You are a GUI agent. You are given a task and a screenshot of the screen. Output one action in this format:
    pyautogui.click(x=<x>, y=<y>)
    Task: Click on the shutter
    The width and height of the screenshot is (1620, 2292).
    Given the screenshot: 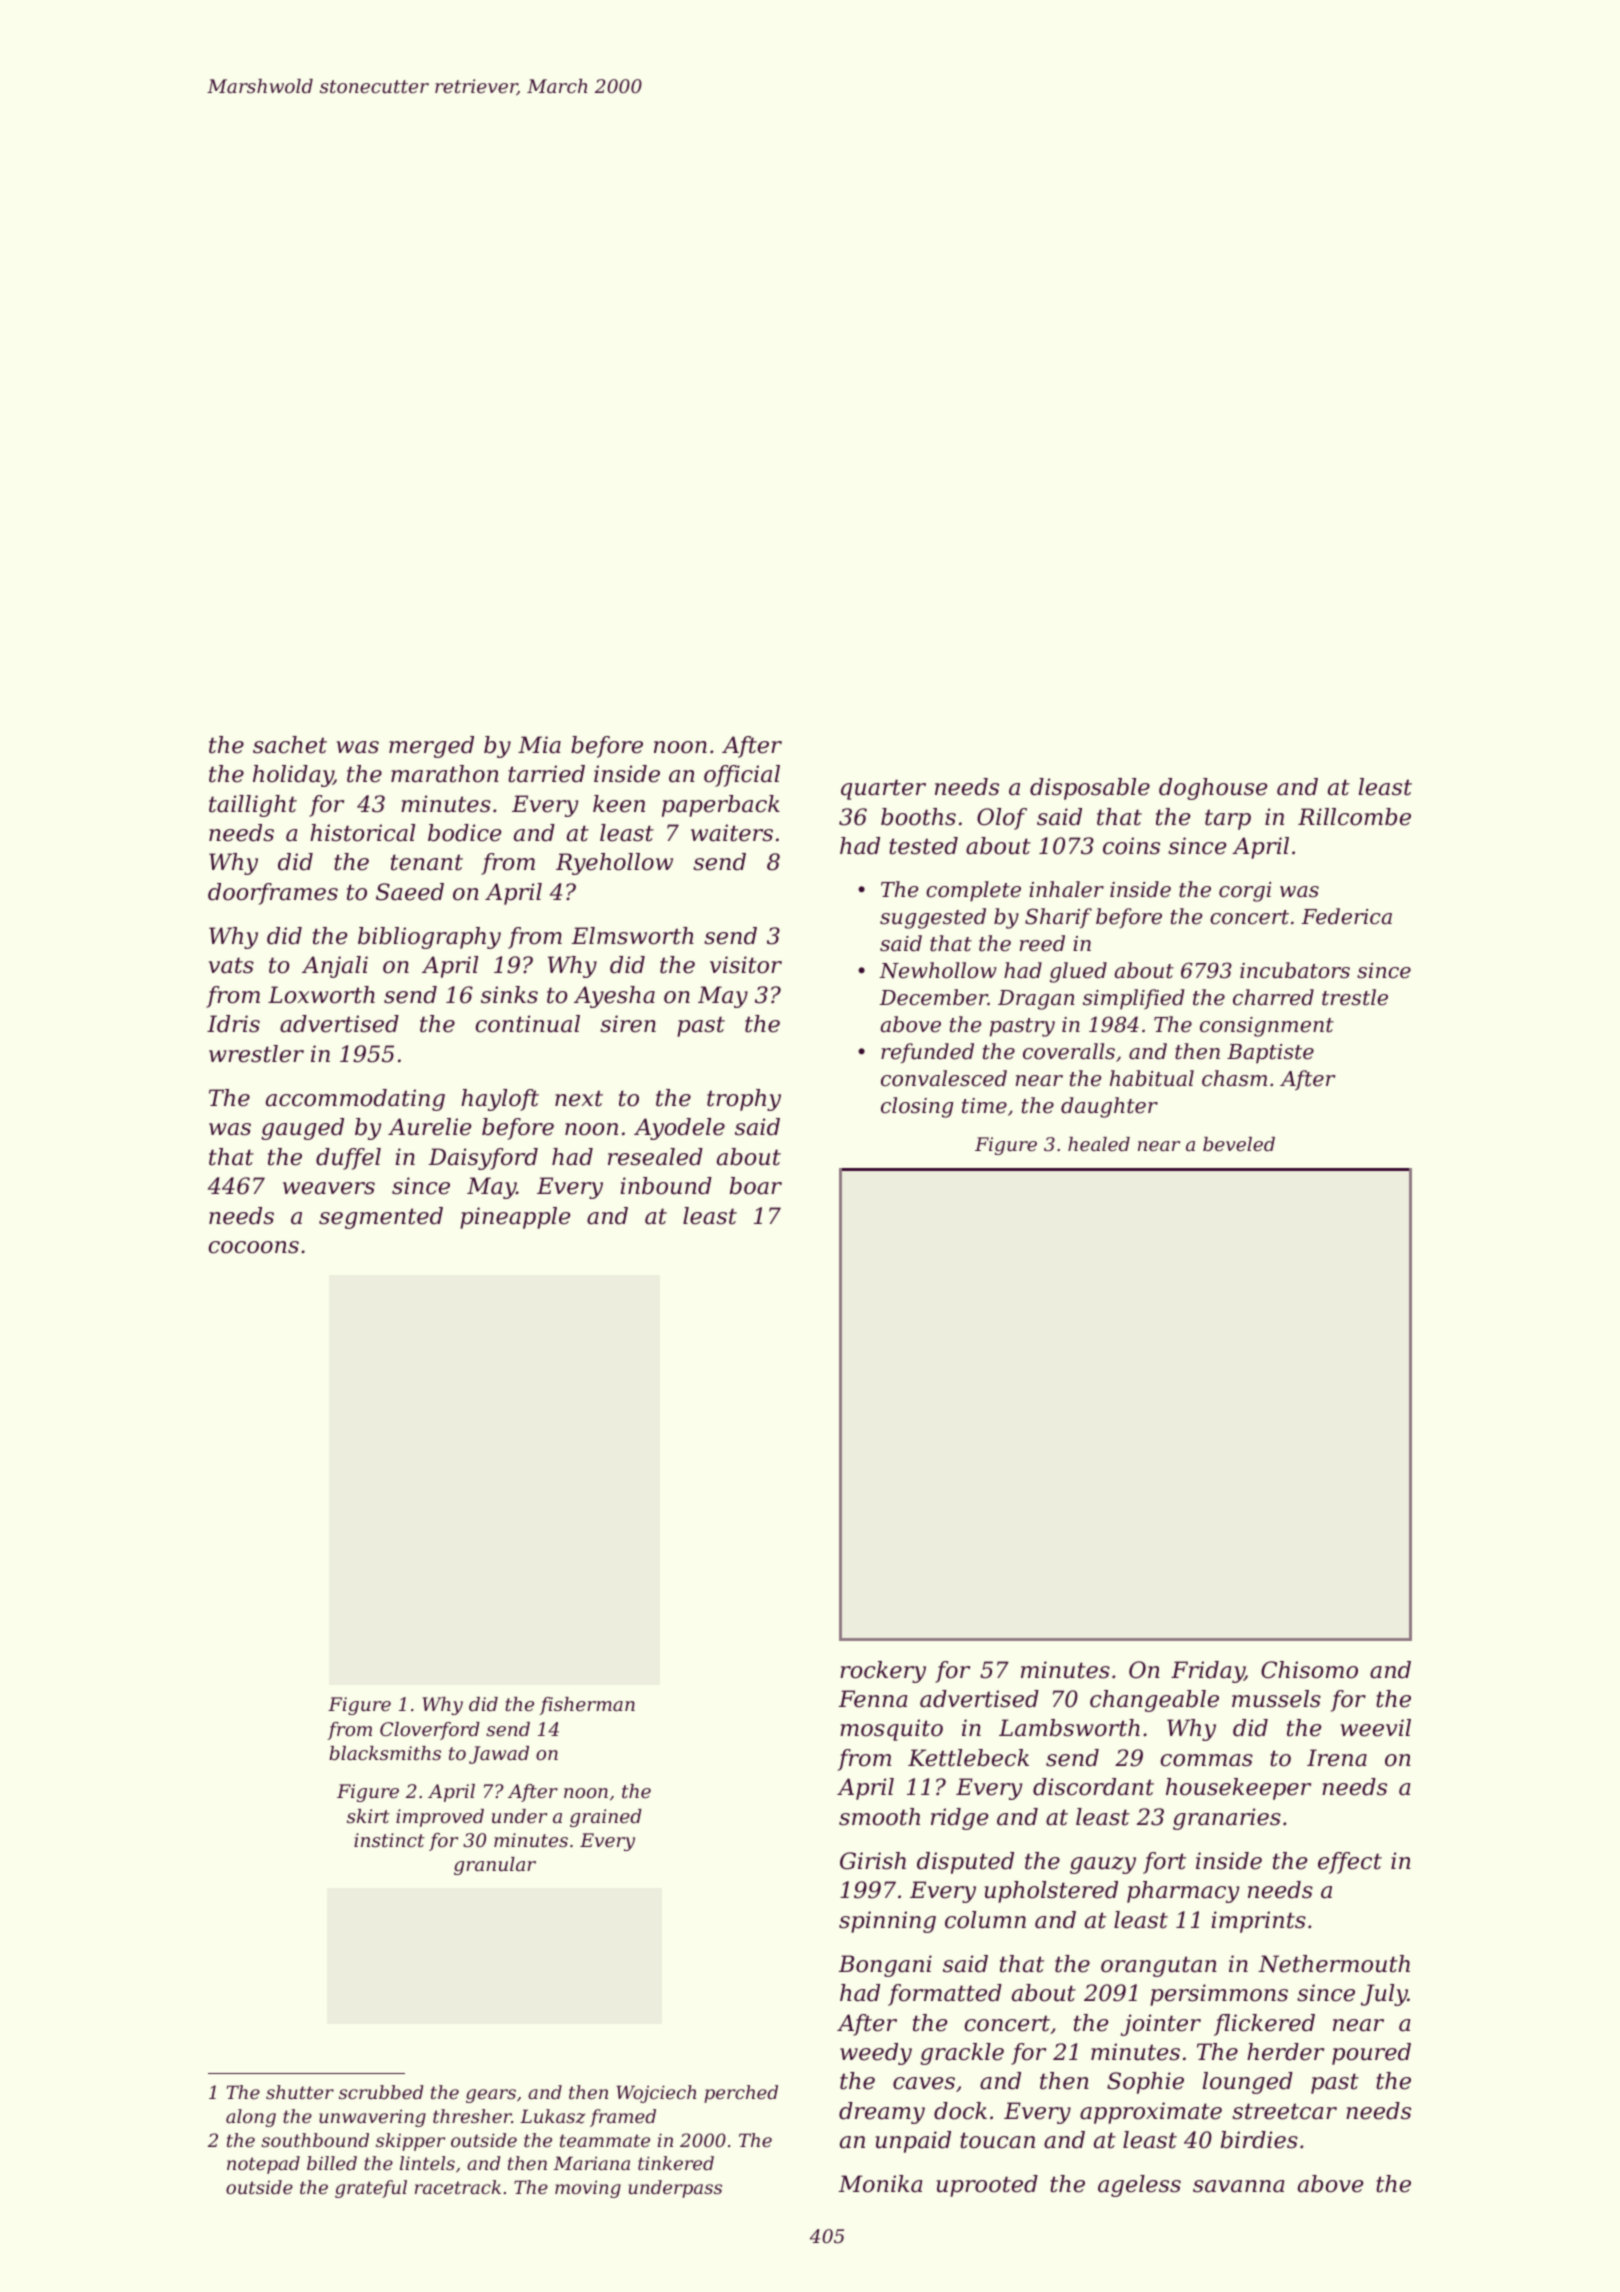 What is the action you would take?
    pyautogui.click(x=300, y=2092)
